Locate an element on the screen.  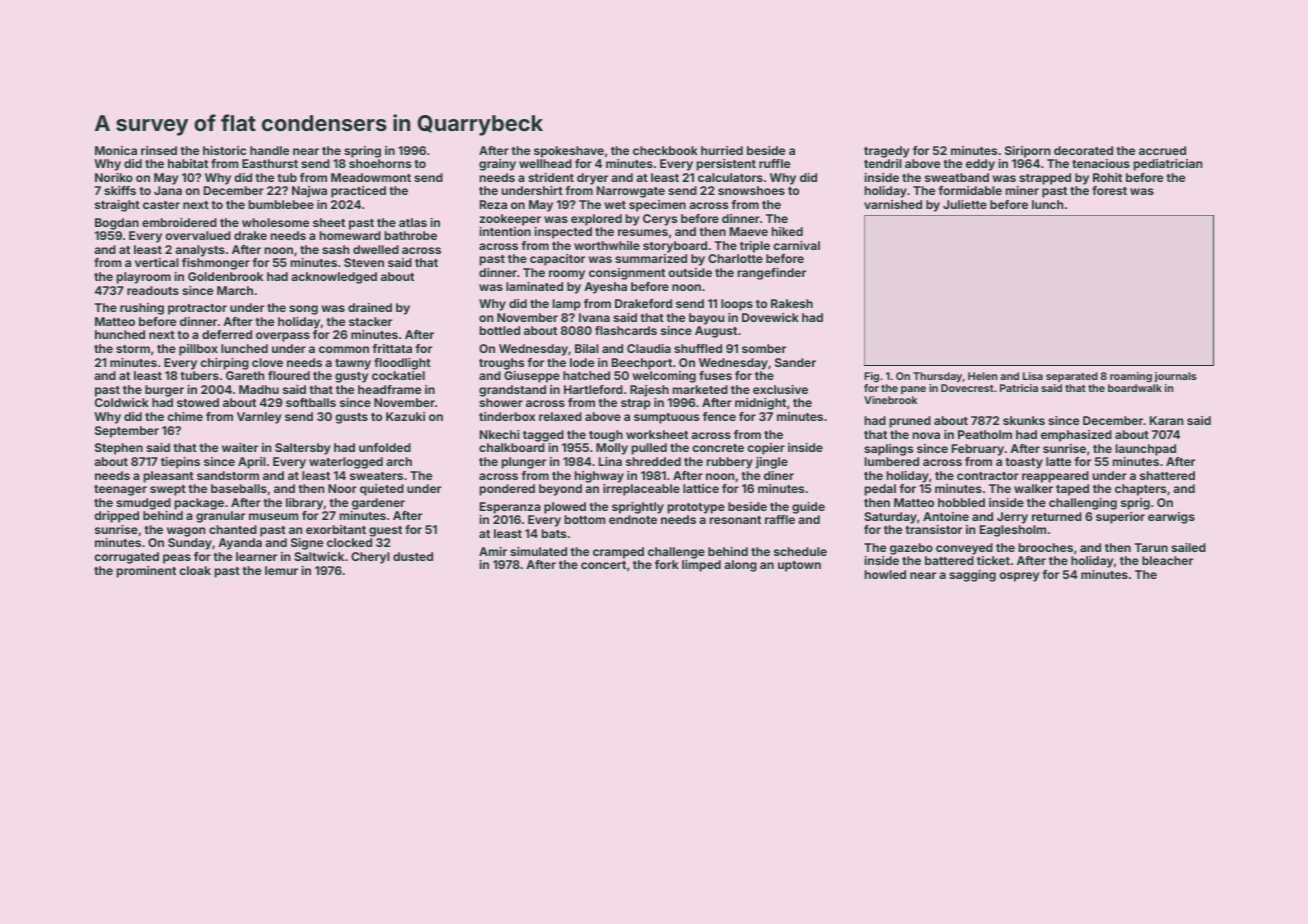
spring is located at coordinates (362, 152).
